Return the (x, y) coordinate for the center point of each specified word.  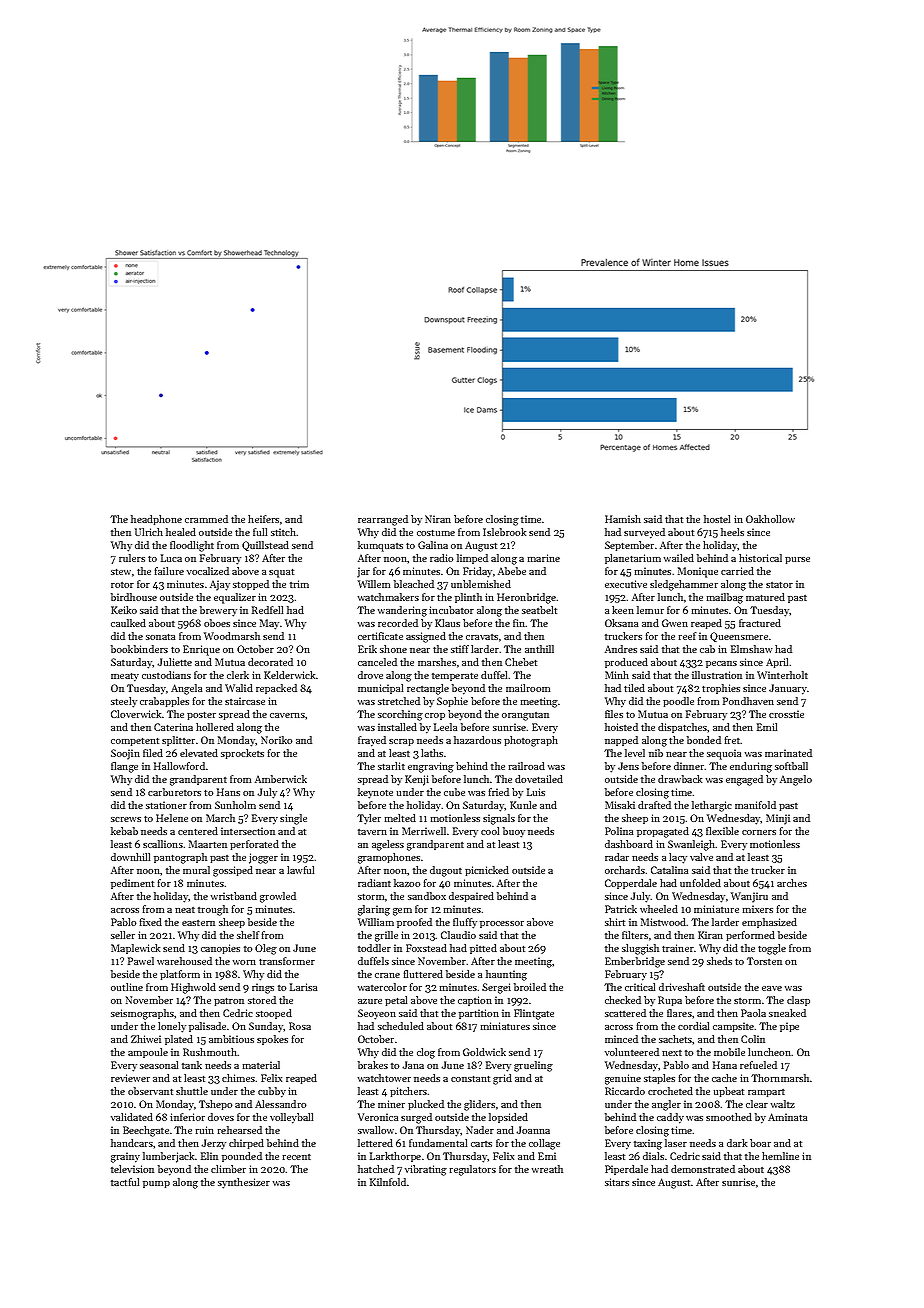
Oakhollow (770, 519)
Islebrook (504, 532)
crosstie (786, 714)
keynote (375, 793)
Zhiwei (146, 1039)
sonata (161, 637)
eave (772, 988)
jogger (263, 858)
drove (370, 675)
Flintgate (534, 1014)
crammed (206, 519)
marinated (788, 753)
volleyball (292, 1118)
